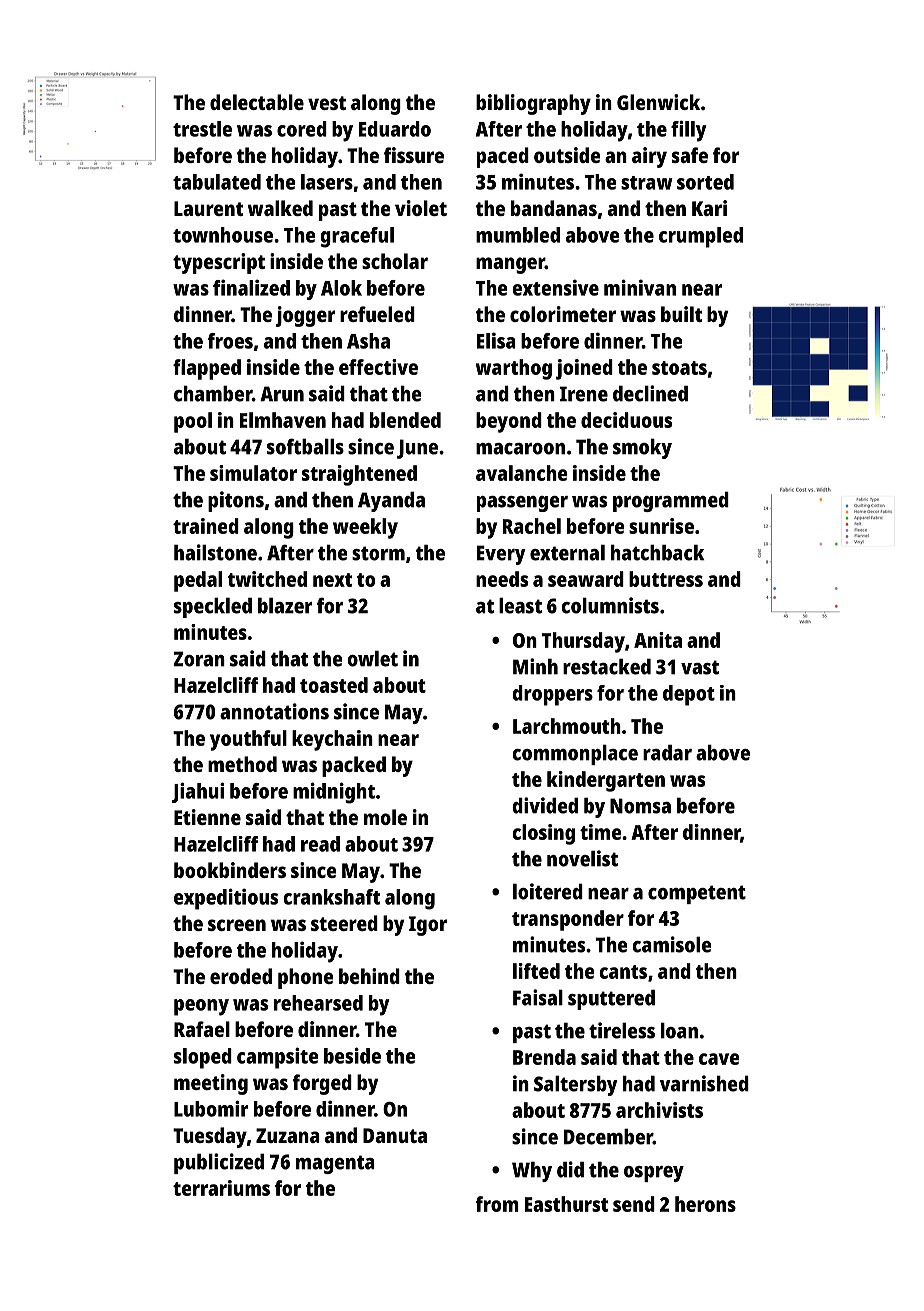 The image size is (924, 1311). Describe the element at coordinates (257, 102) in the document. I see `delectable` at that location.
